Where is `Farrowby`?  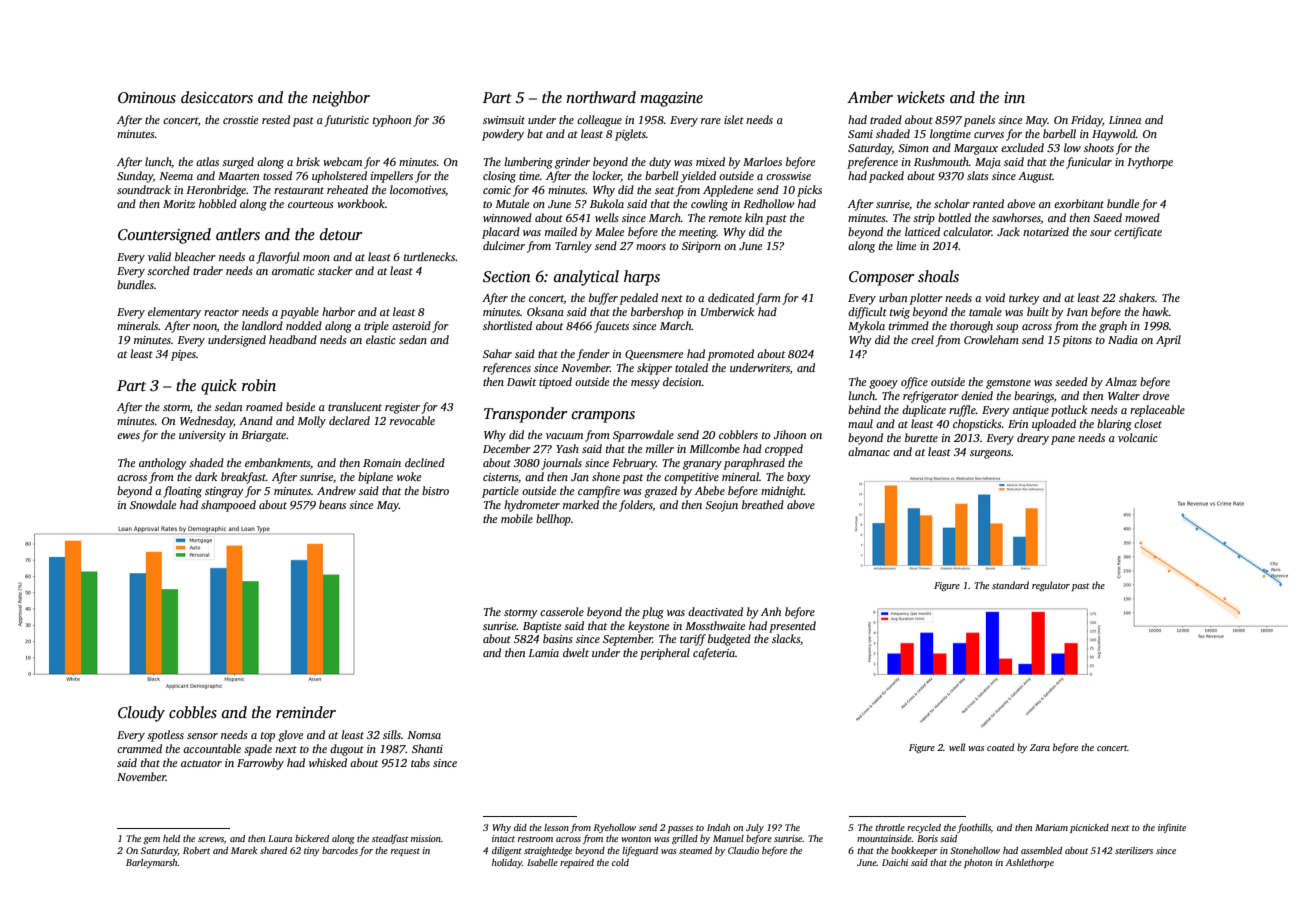
Farrowby is located at coordinates (260, 764).
